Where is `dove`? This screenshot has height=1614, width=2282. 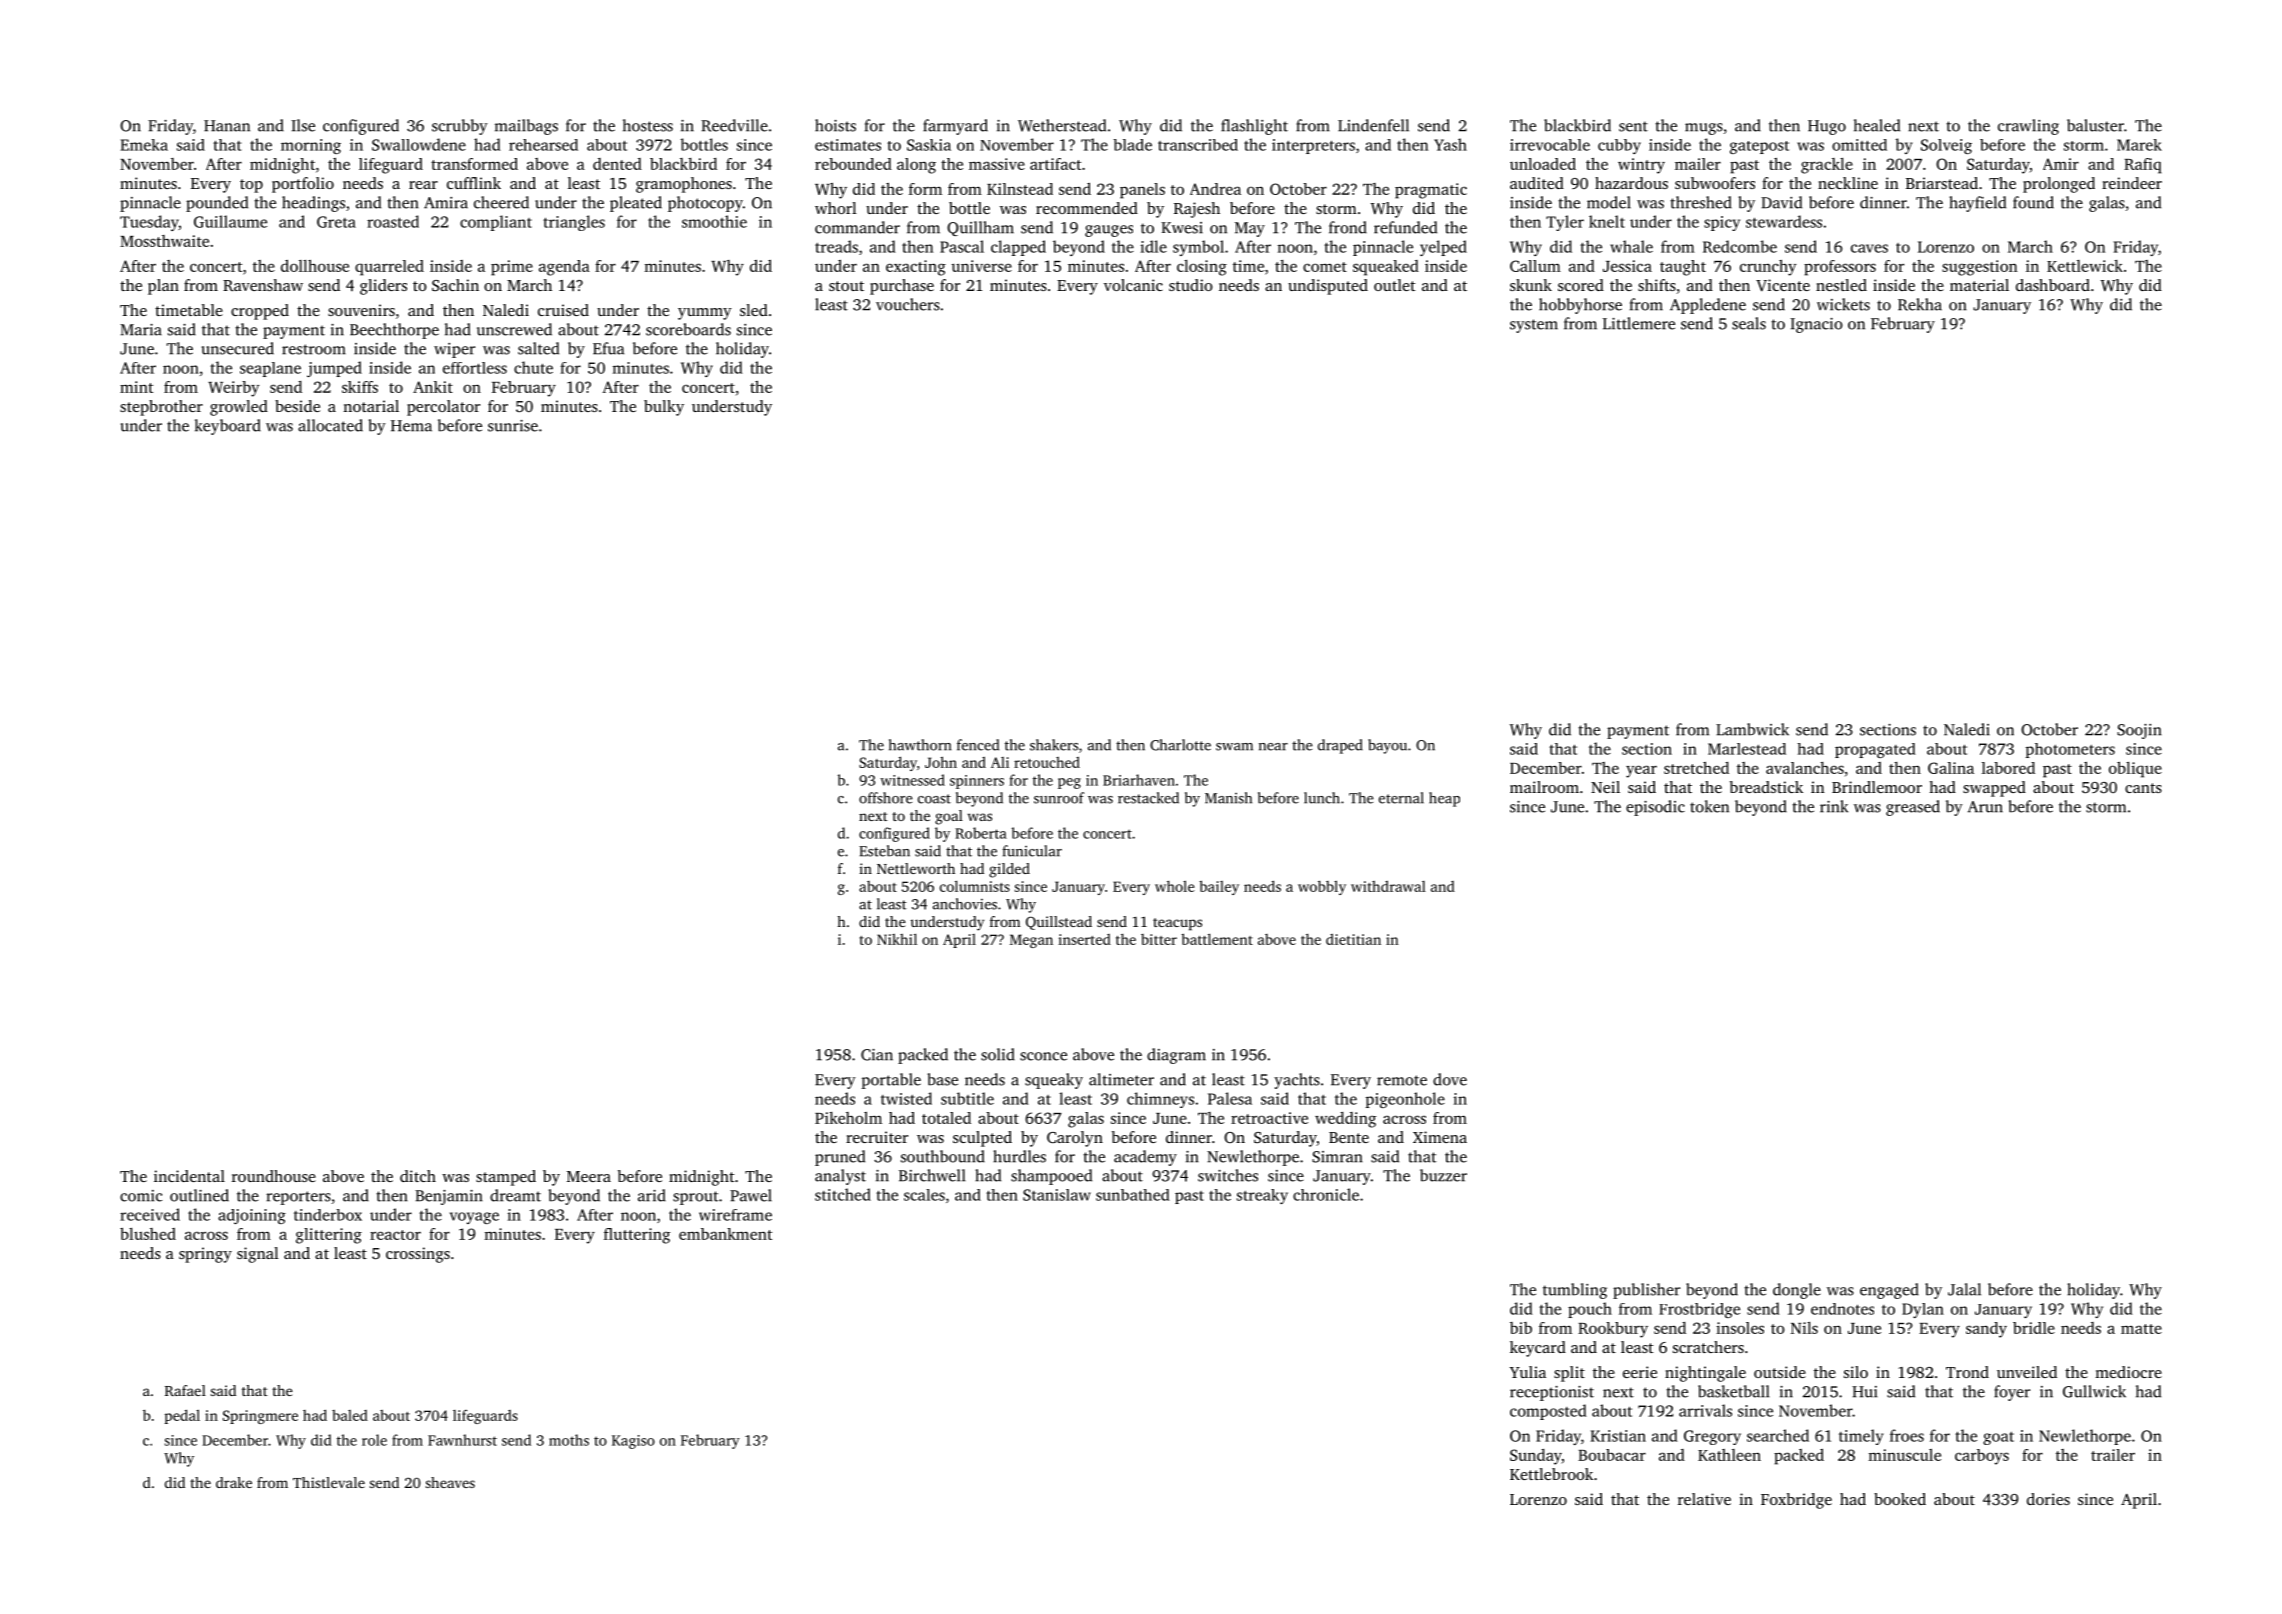
dove is located at coordinates (1450, 1079).
